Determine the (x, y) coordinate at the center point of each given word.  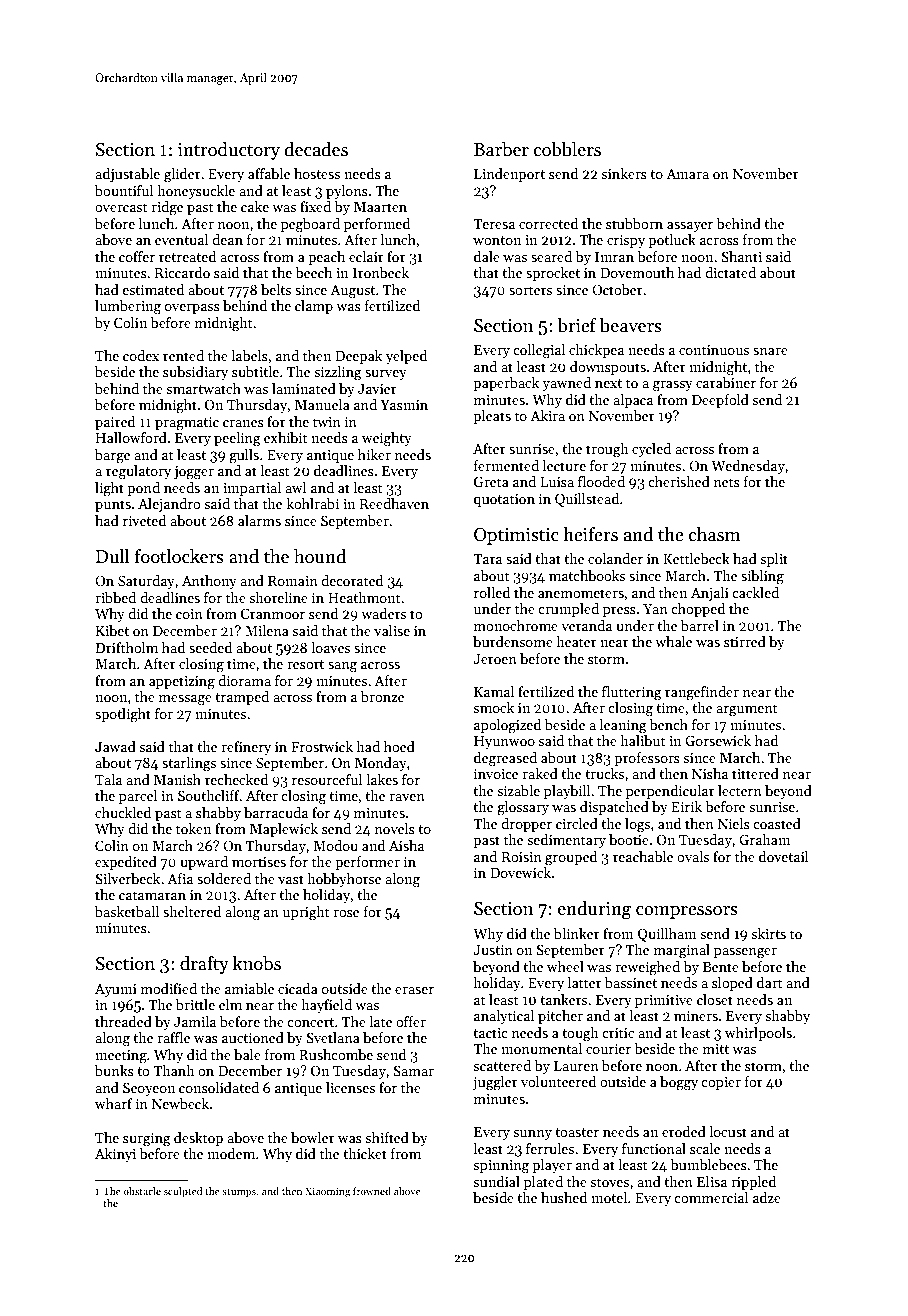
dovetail (783, 856)
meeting (121, 1057)
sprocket (553, 274)
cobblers (567, 149)
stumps (239, 1193)
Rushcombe (336, 1054)
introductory (229, 151)
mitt (716, 1049)
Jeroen (495, 659)
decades (316, 149)
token (193, 828)
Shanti (741, 256)
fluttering (632, 693)
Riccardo (182, 272)
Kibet (112, 630)
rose (346, 913)
